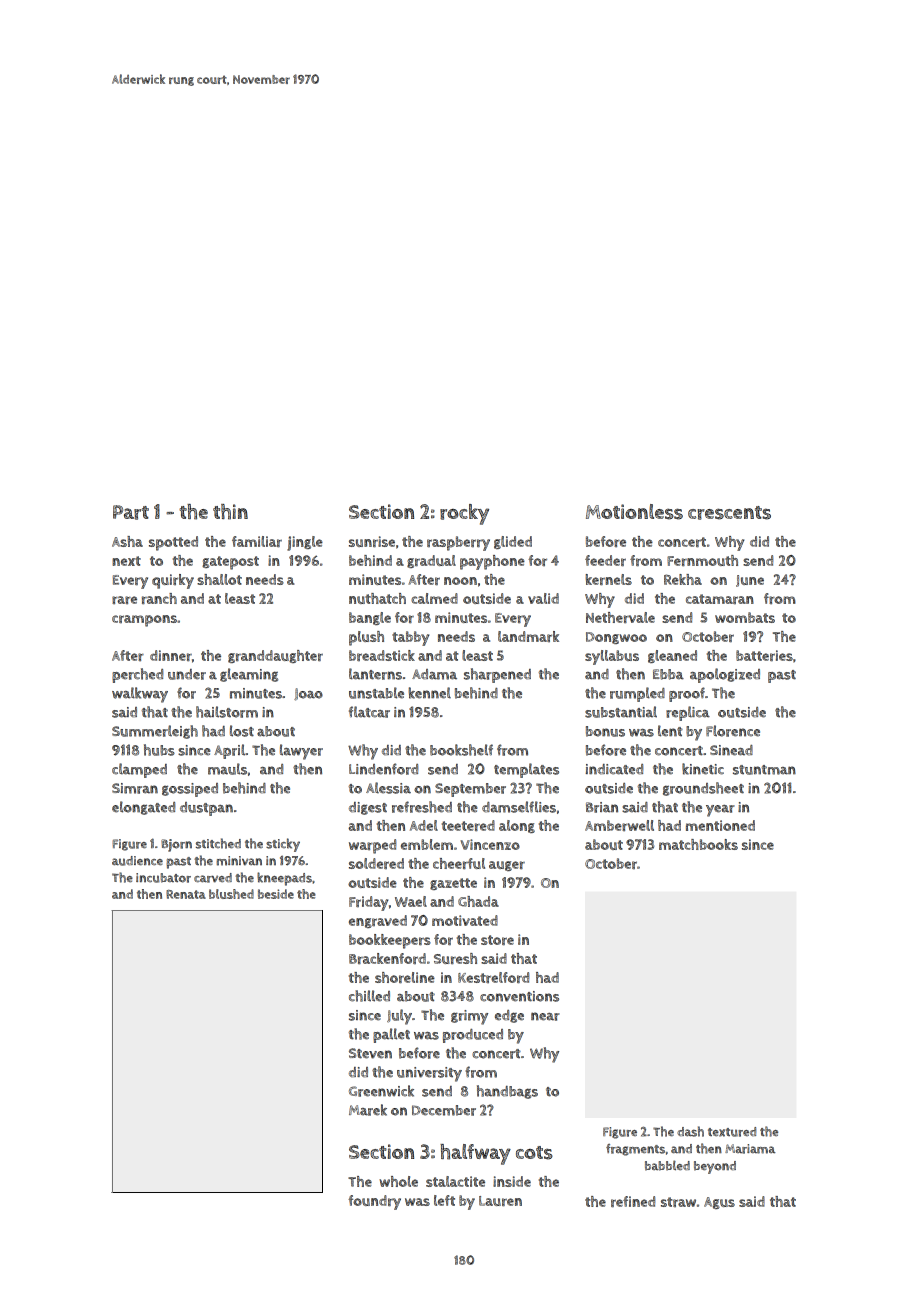 This image has height=1316, width=908. Describe the element at coordinates (745, 617) in the image. I see `wombats` at that location.
